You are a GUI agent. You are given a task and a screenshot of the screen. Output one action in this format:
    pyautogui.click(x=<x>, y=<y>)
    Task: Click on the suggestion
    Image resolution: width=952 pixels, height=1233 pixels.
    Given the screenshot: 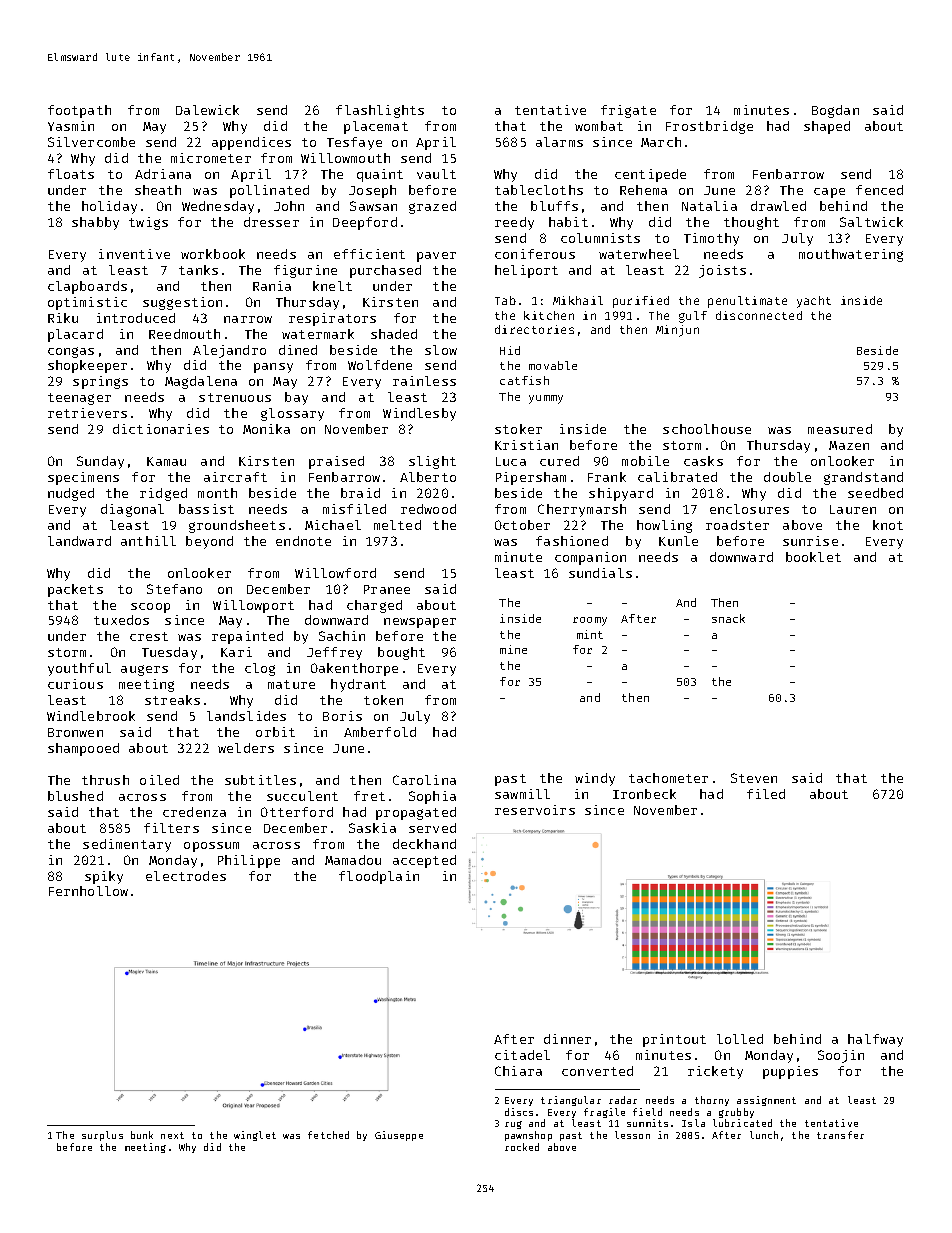 What is the action you would take?
    pyautogui.click(x=182, y=303)
